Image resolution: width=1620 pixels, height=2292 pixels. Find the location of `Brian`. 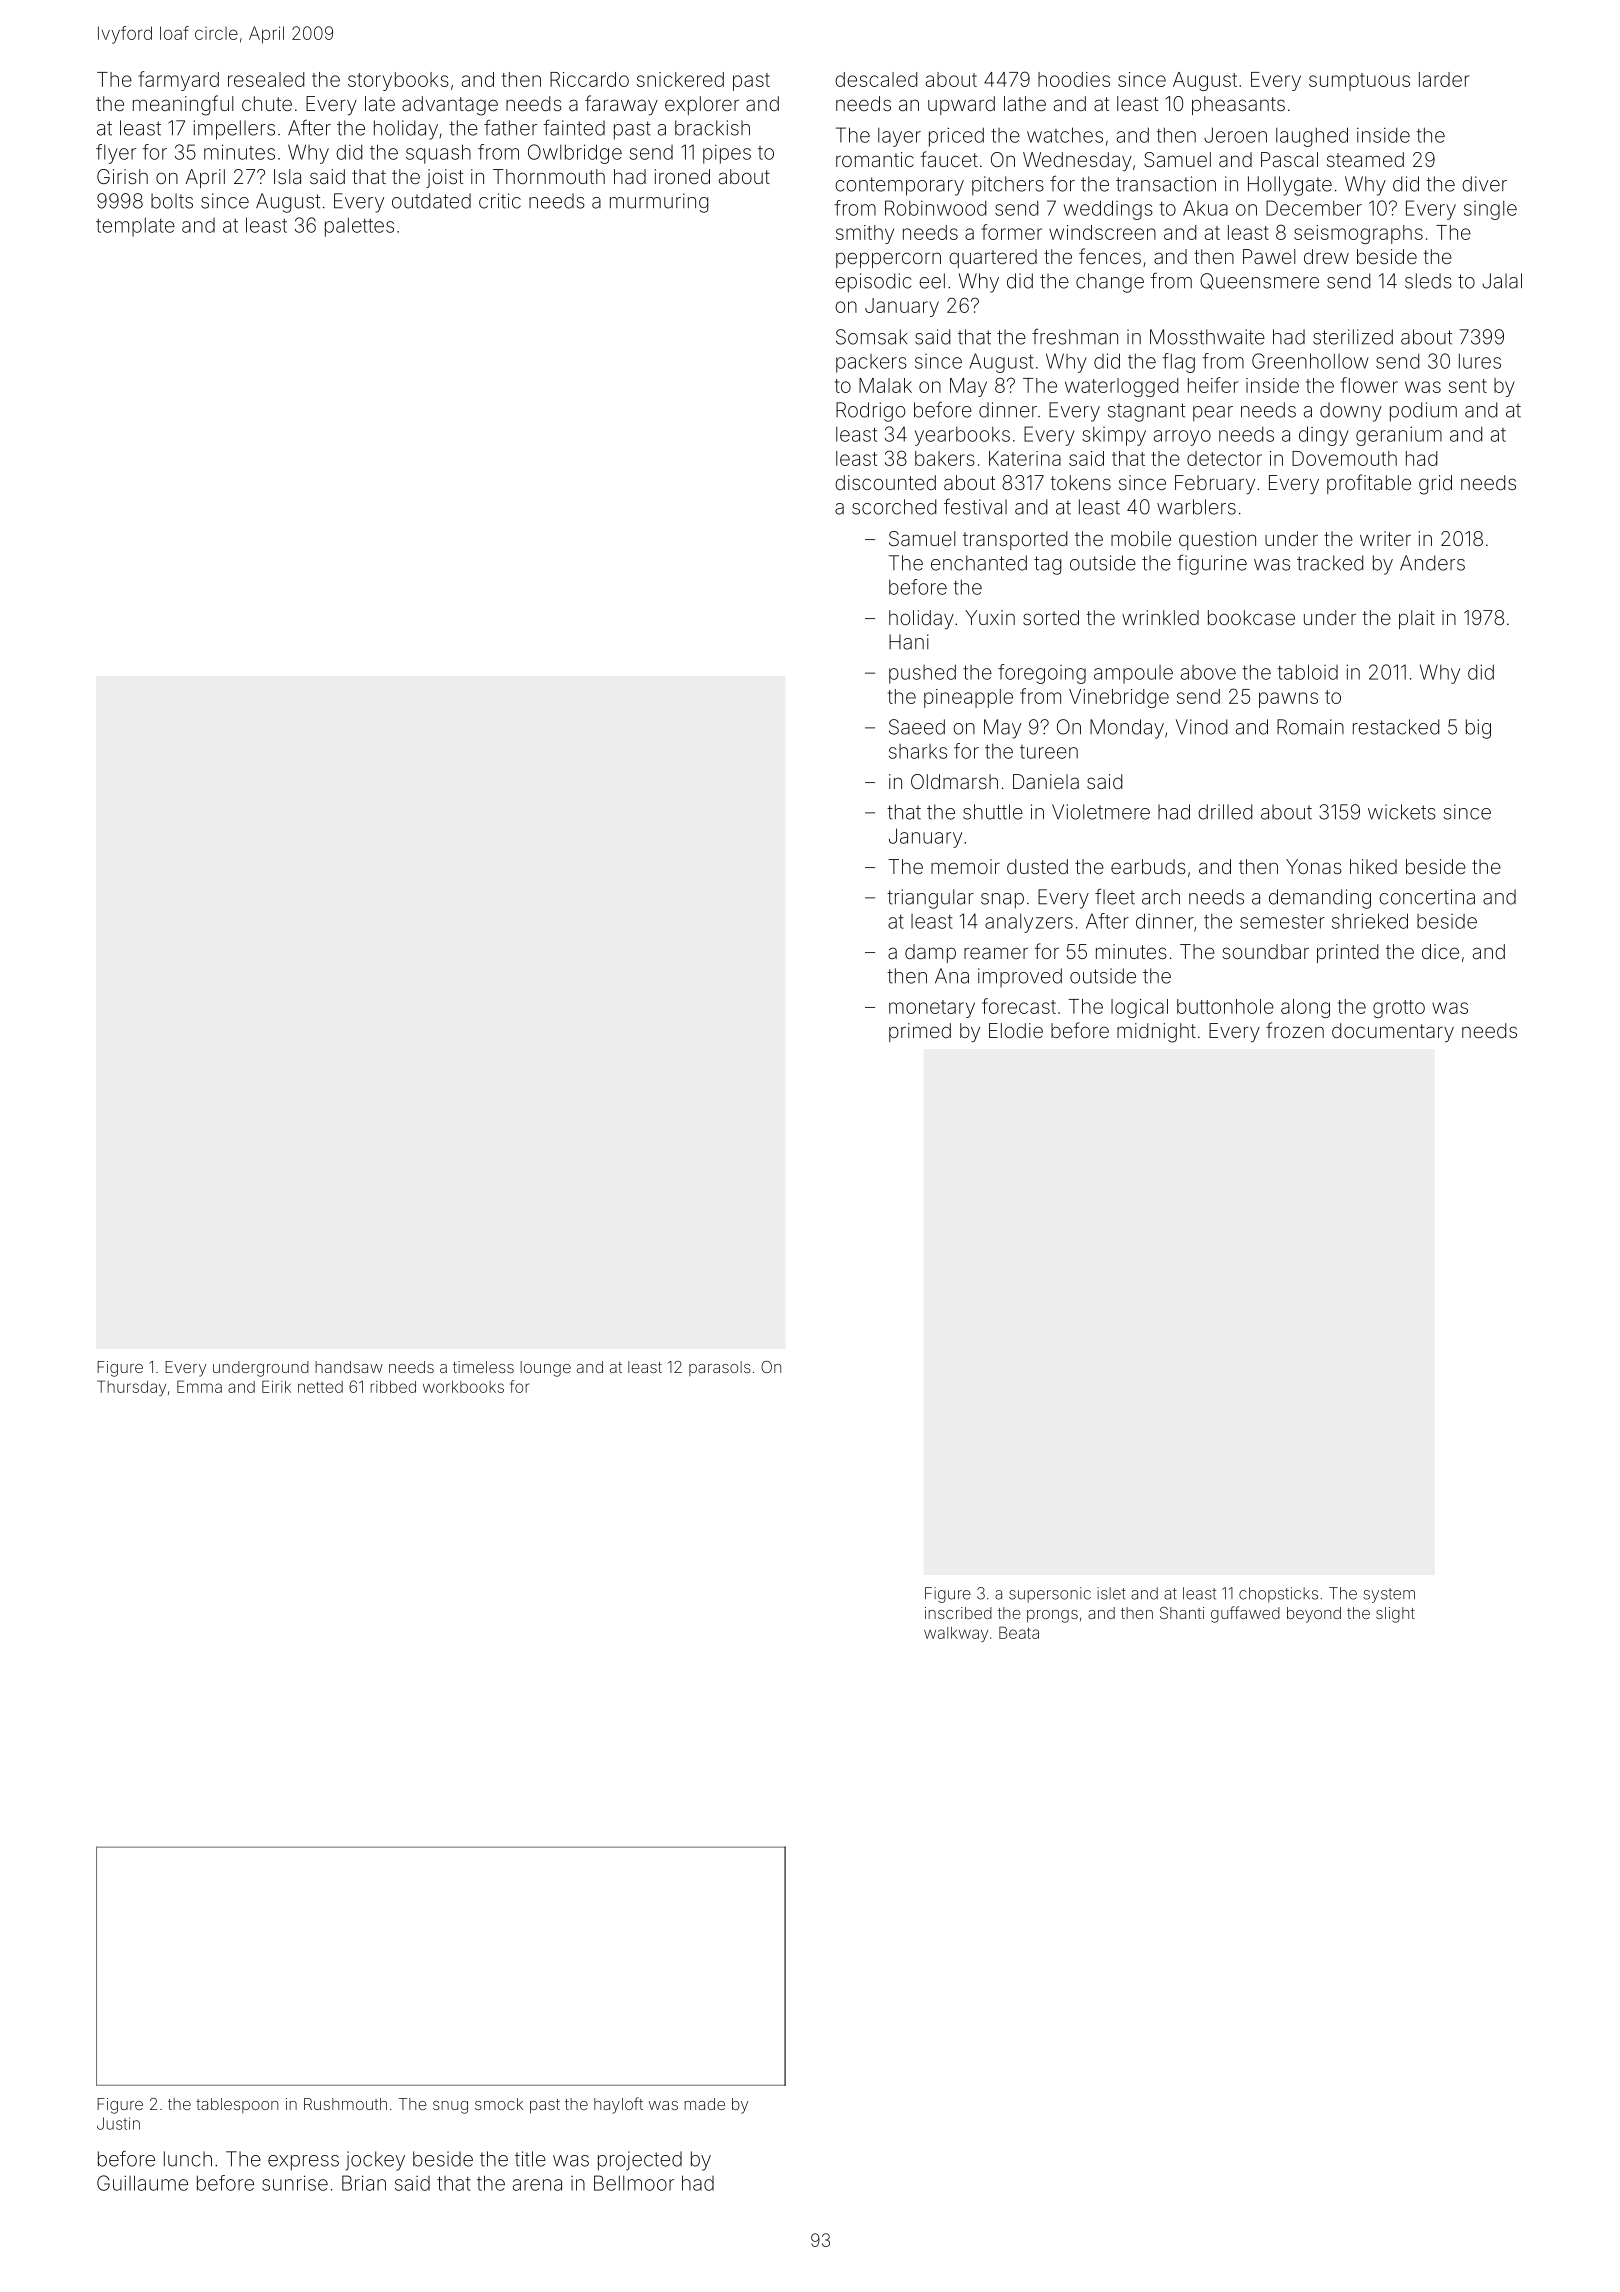

Brian is located at coordinates (364, 2183).
